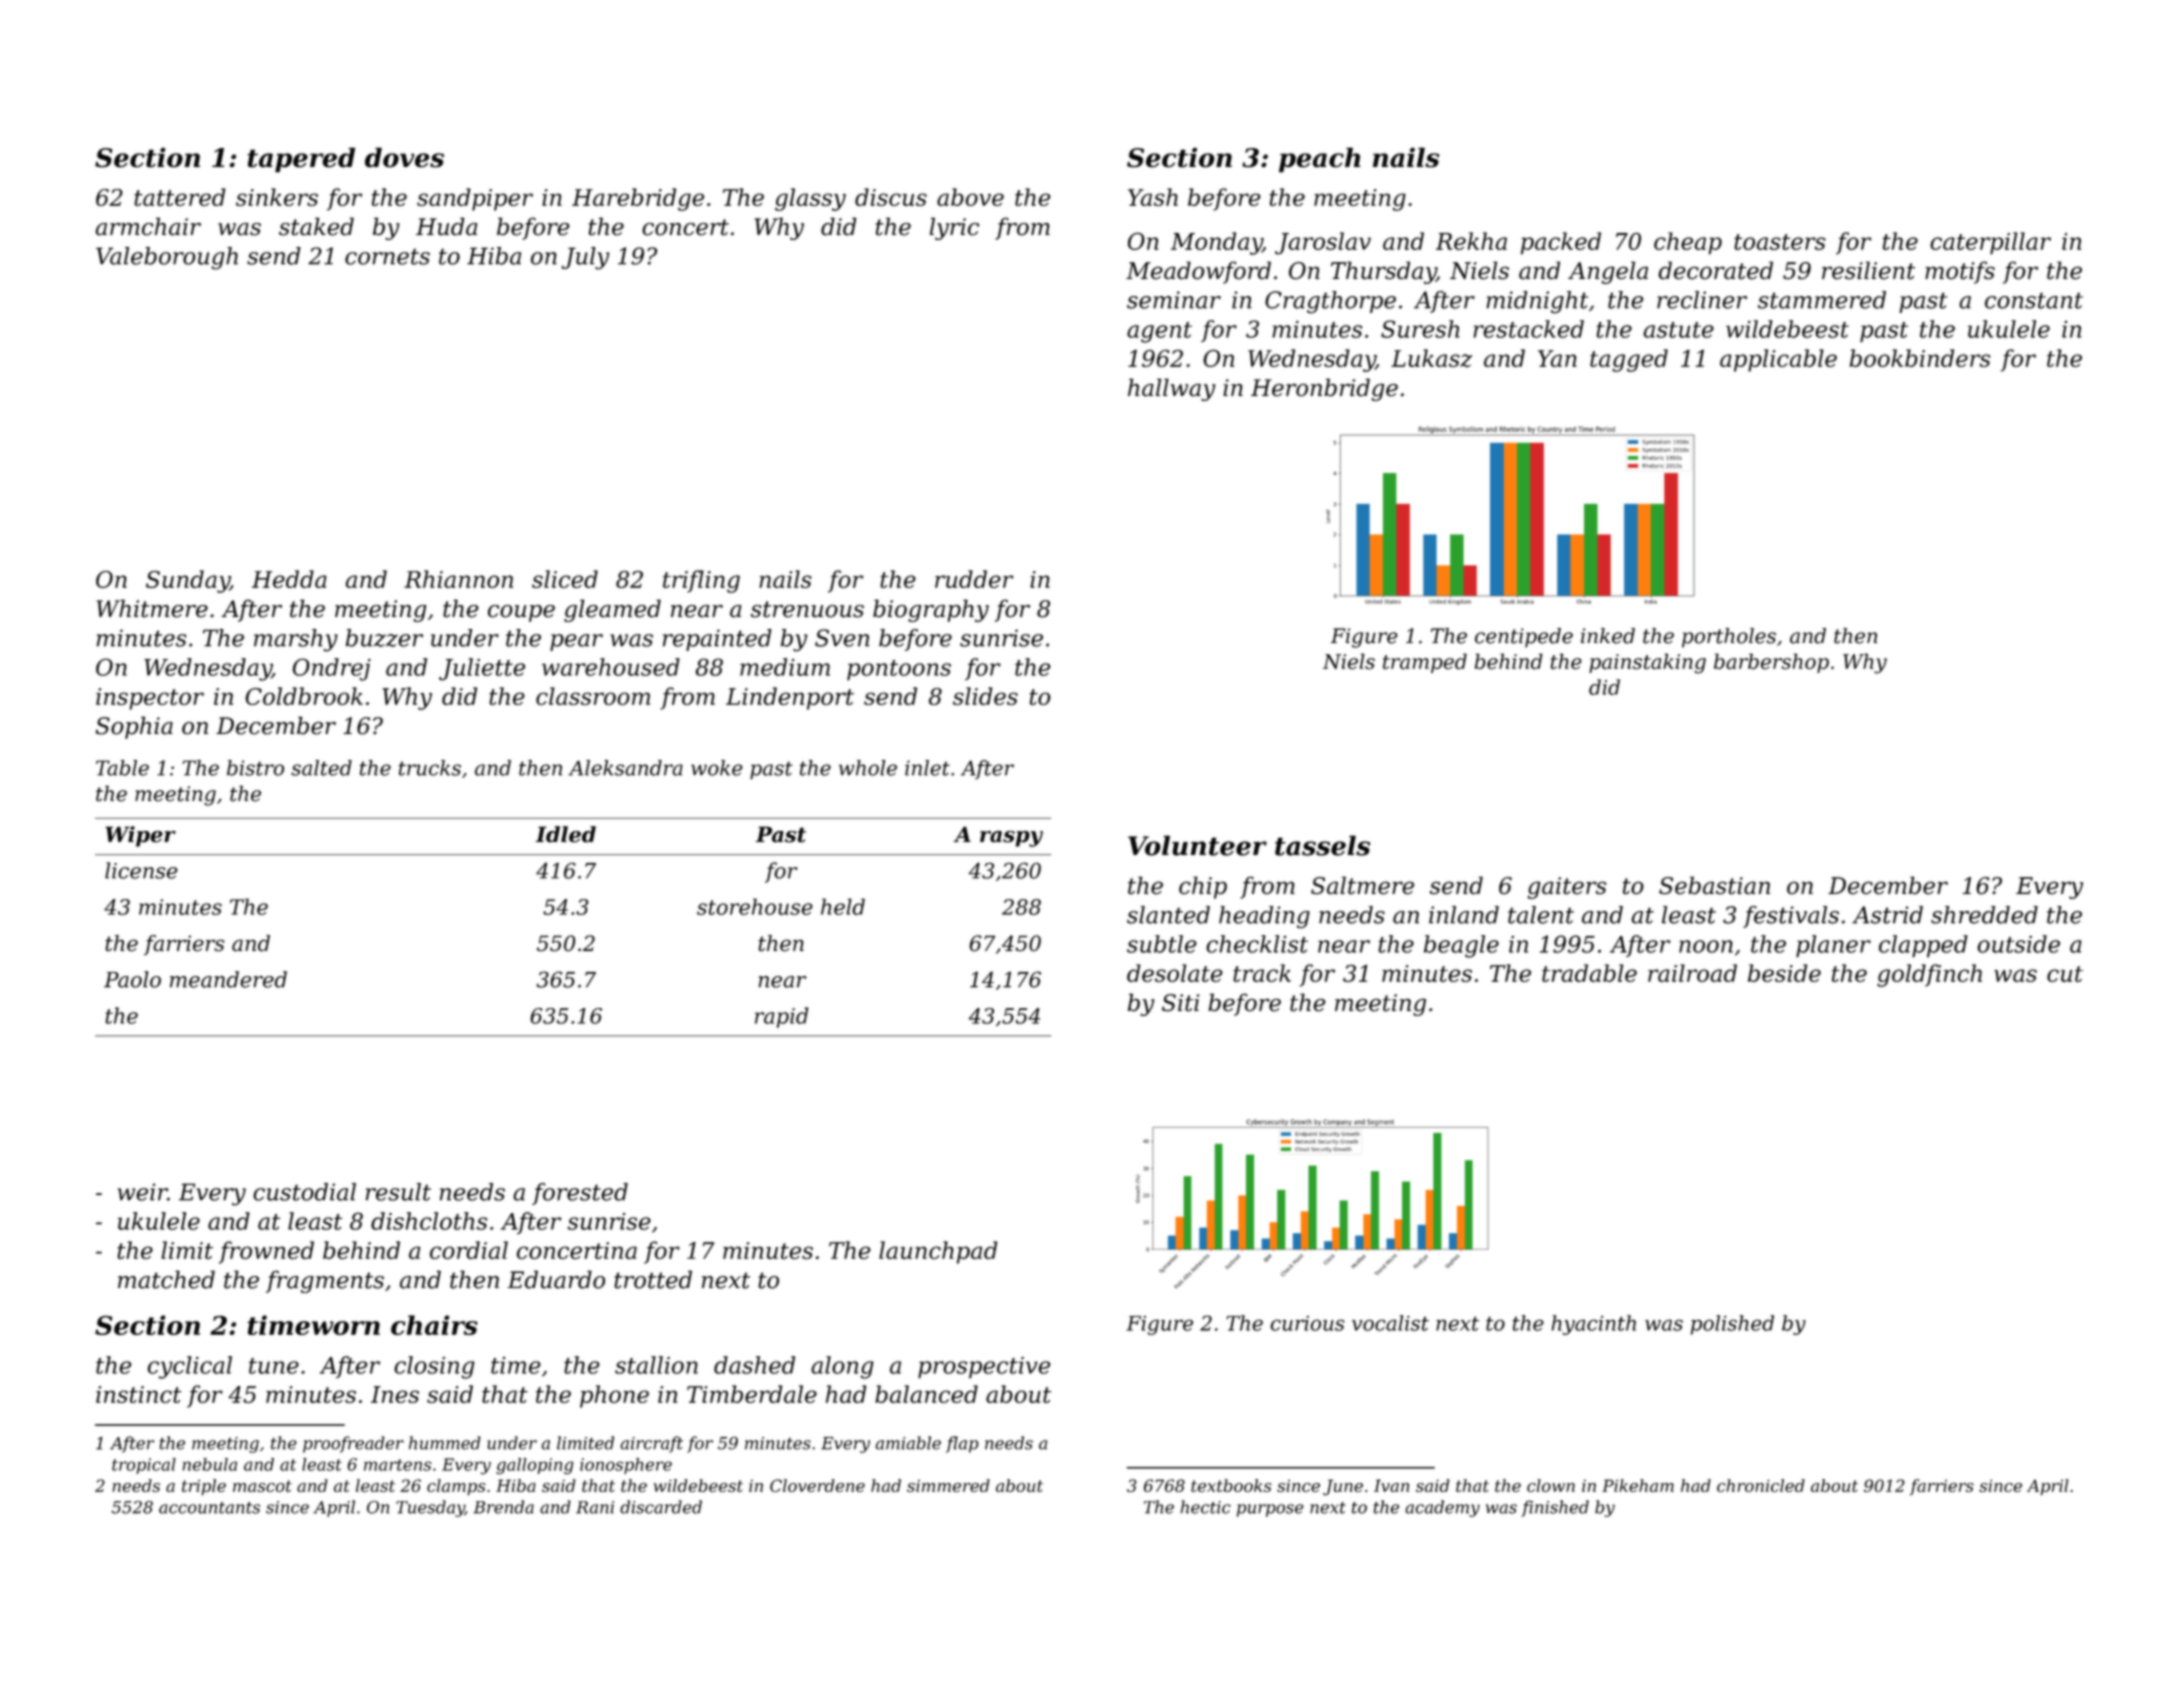 The height and width of the document is (1683, 2178). Describe the element at coordinates (810, 199) in the document. I see `glassy` at that location.
